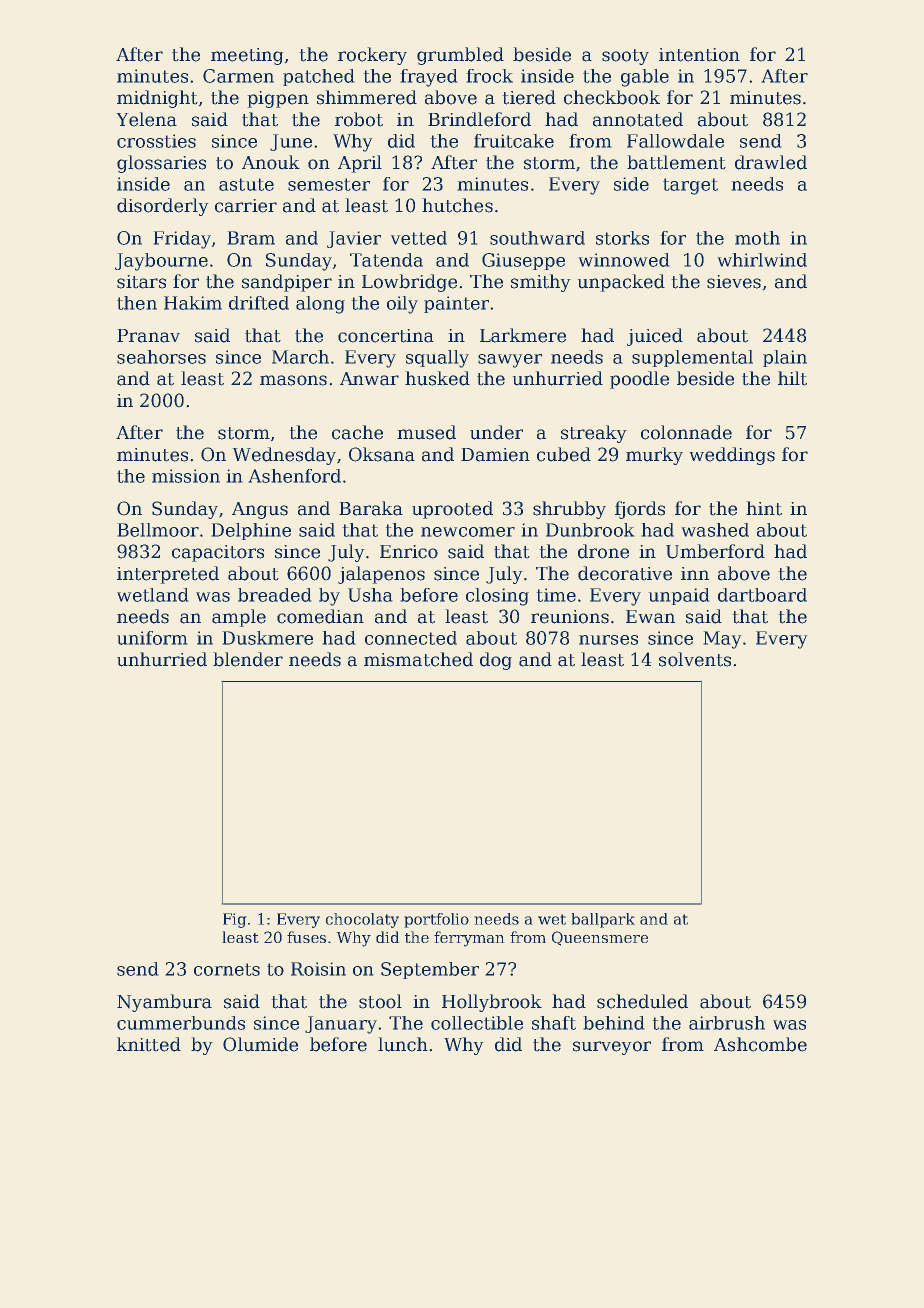  I want to click on uprooted, so click(452, 510).
